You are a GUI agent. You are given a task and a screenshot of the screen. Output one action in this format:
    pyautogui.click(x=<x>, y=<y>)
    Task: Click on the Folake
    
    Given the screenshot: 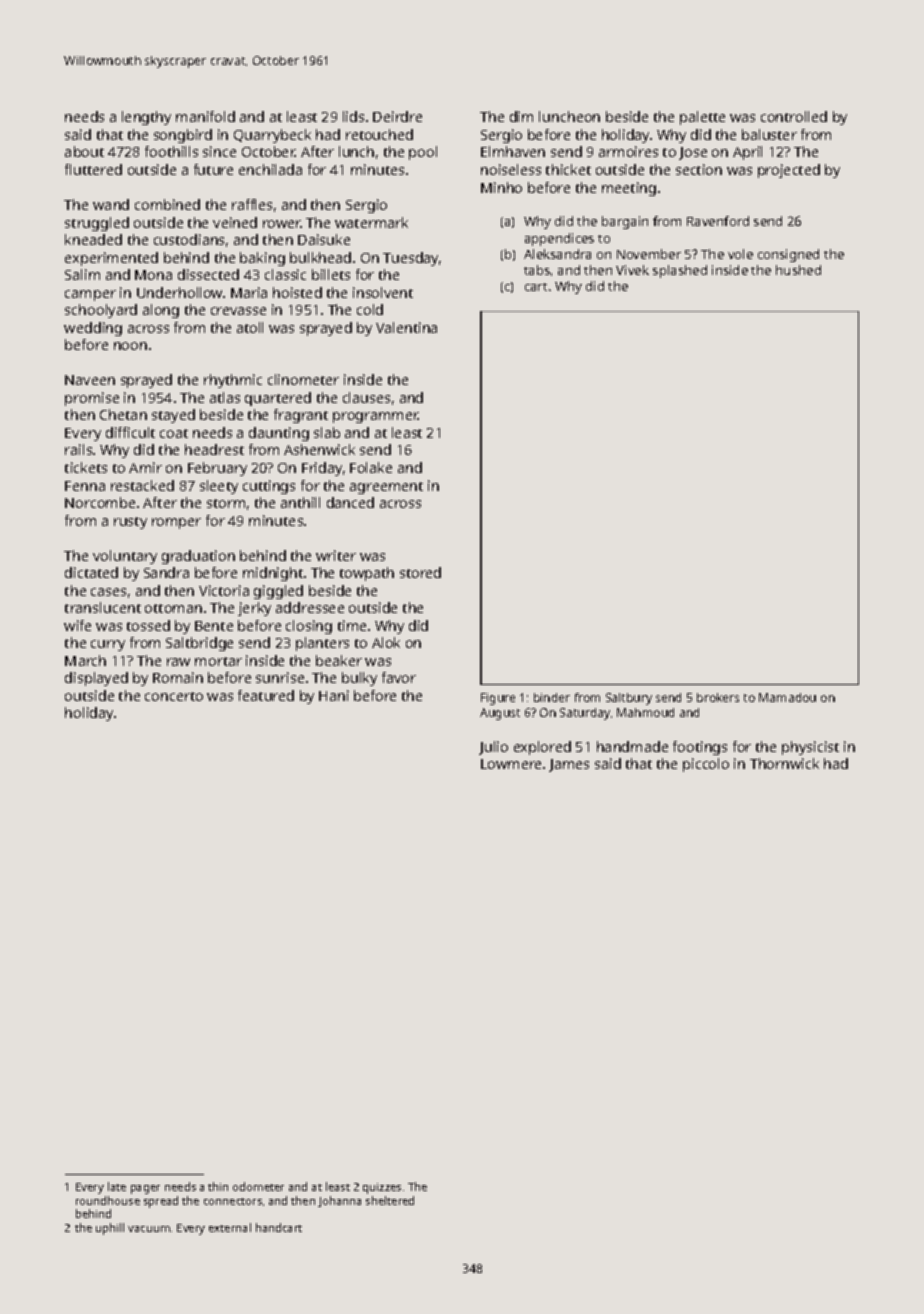 What is the action you would take?
    pyautogui.click(x=371, y=467)
